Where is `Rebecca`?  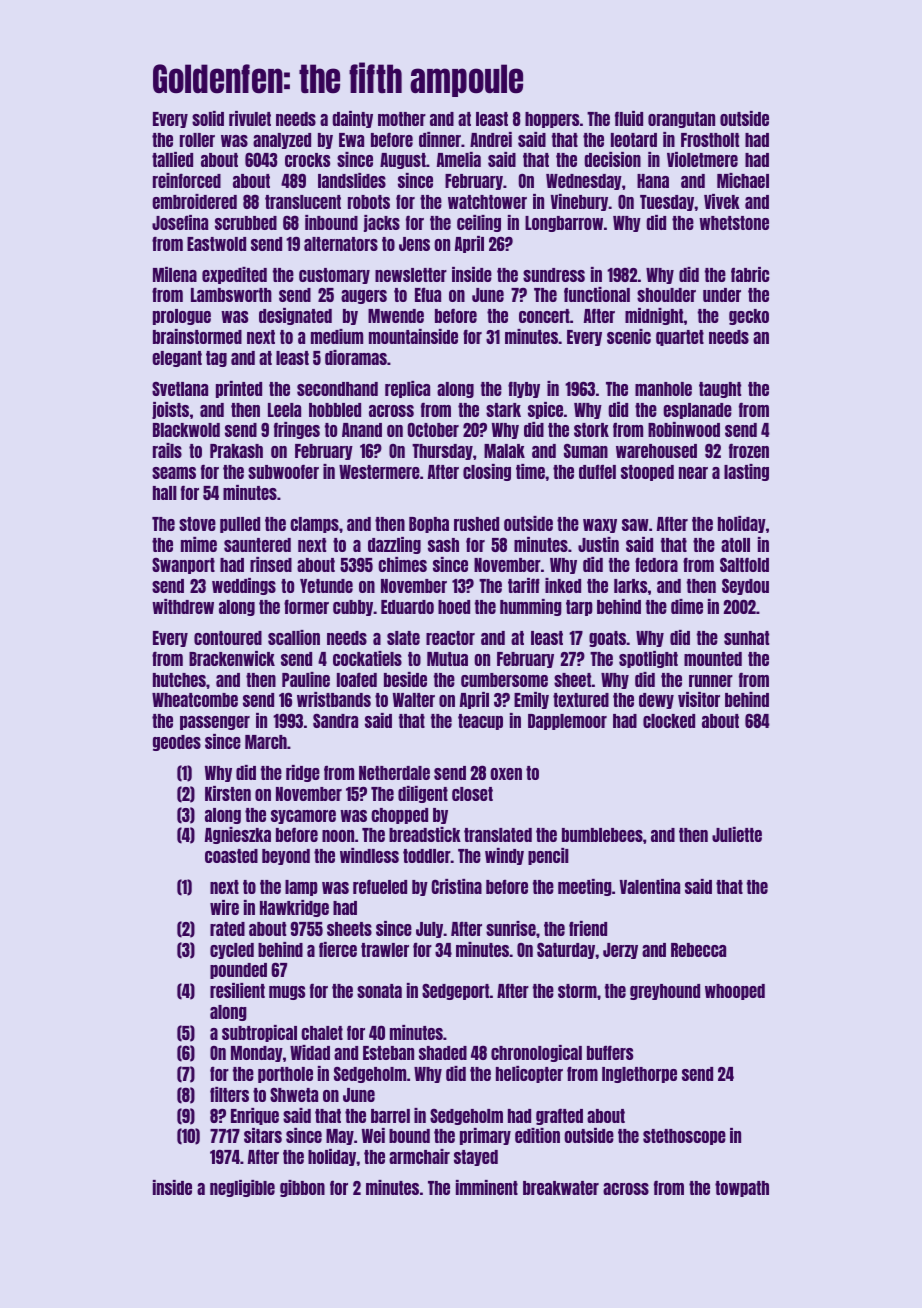
Rebecca is located at coordinates (698, 950).
